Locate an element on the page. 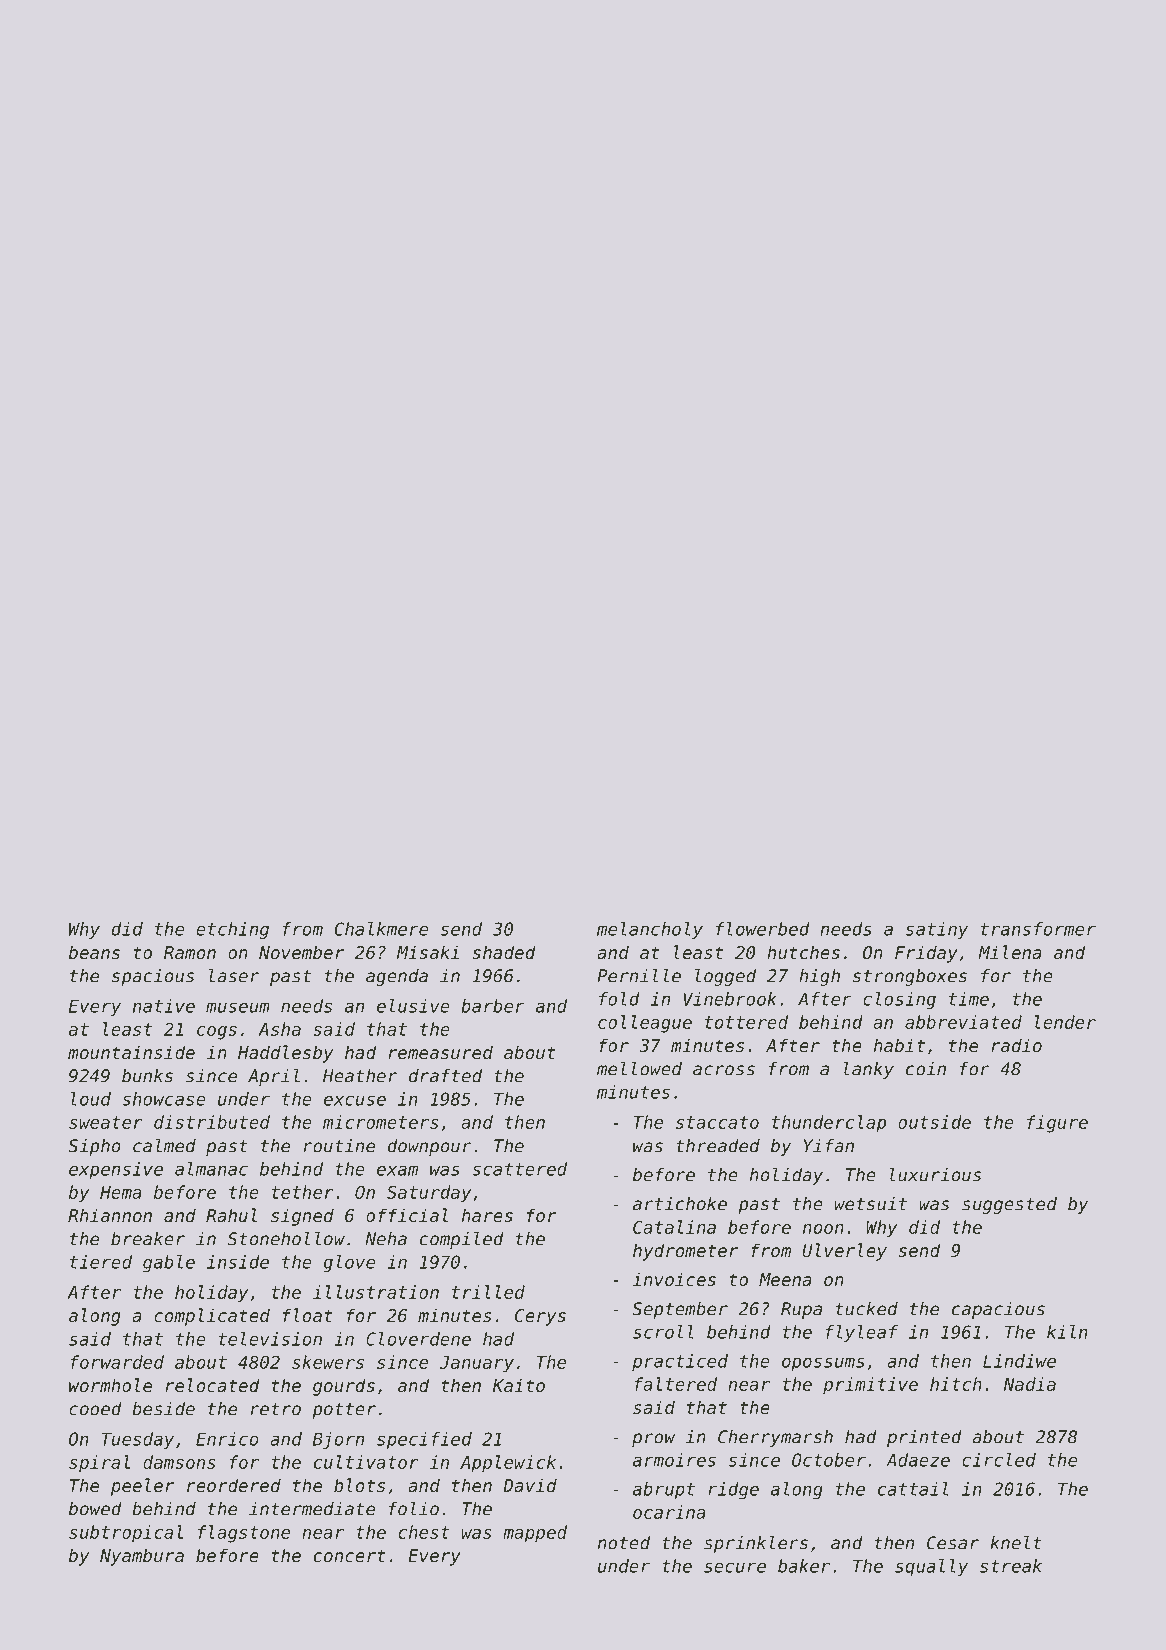 The height and width of the document is (1650, 1166). lanky is located at coordinates (869, 1070).
